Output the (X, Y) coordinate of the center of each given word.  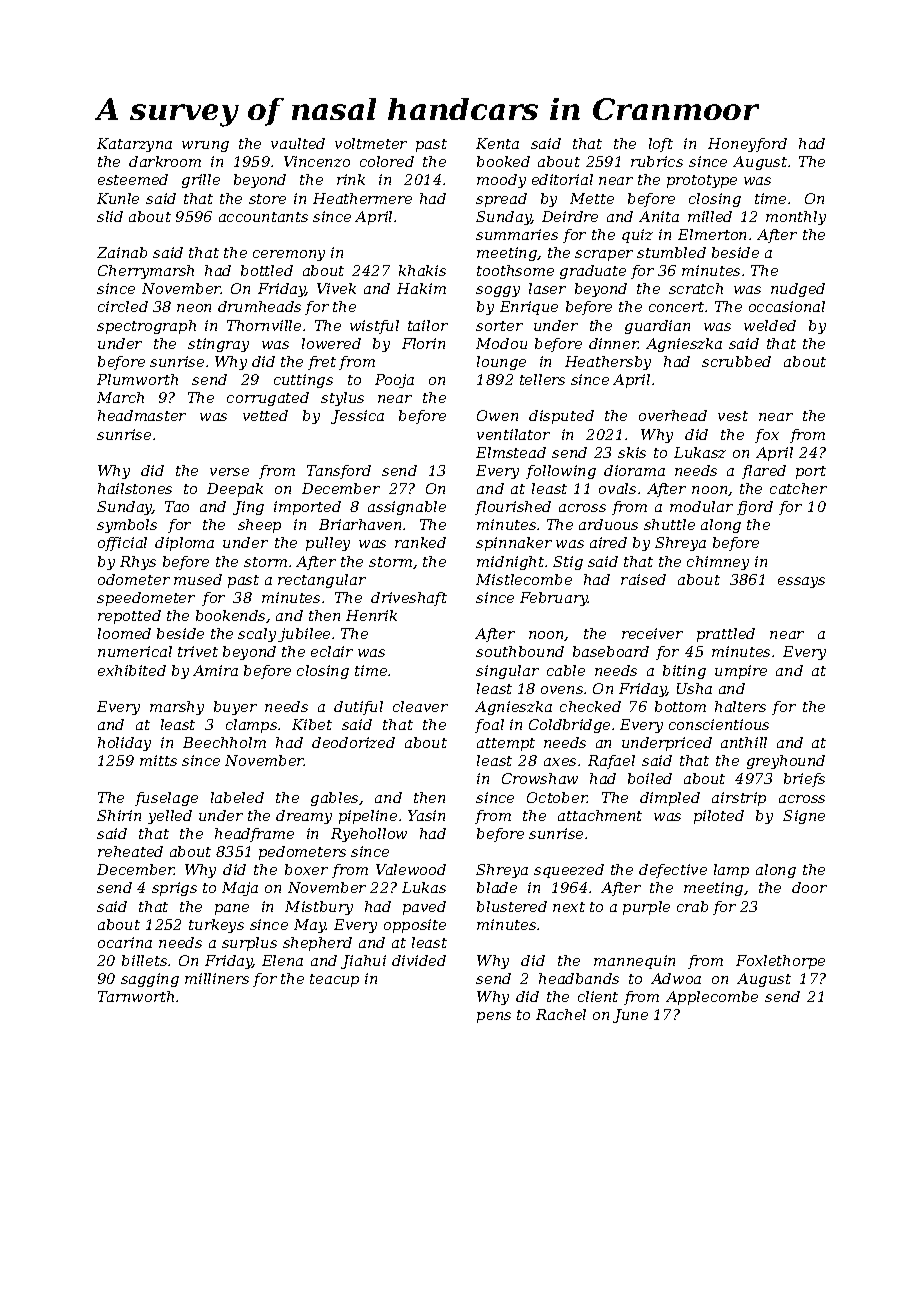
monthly (796, 218)
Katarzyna (134, 145)
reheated (130, 851)
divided (419, 960)
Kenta (497, 143)
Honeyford (747, 145)
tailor (428, 325)
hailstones (135, 488)
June (630, 1016)
